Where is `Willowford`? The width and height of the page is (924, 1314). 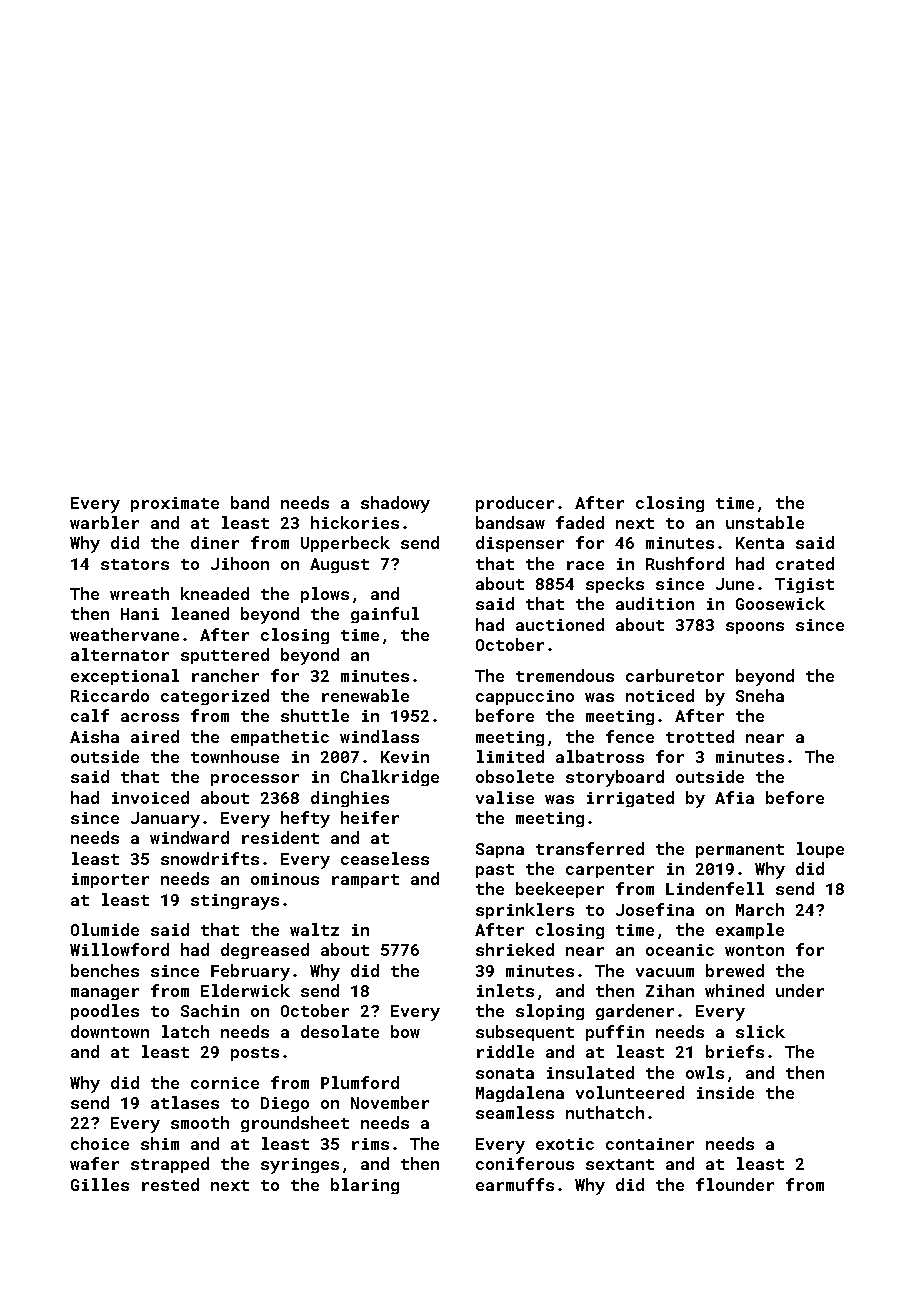 Willowford is located at coordinates (119, 949).
